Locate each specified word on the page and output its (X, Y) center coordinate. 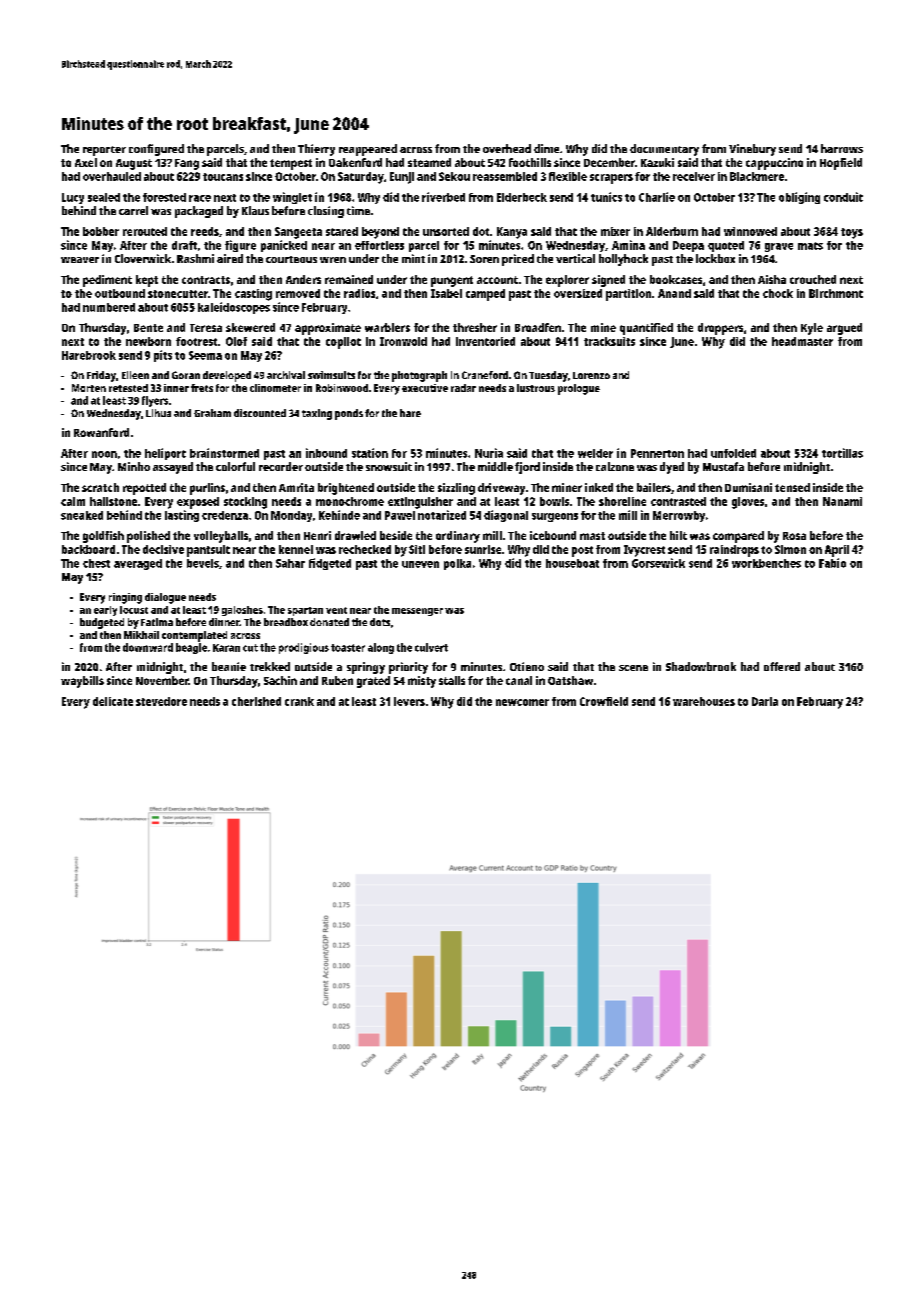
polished (148, 537)
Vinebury (752, 150)
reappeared (368, 150)
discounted (260, 413)
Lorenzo (591, 375)
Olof (236, 341)
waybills (82, 682)
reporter (104, 151)
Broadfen (538, 327)
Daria (765, 701)
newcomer (522, 702)
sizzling (456, 489)
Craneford (485, 375)
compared (738, 537)
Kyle (812, 329)
